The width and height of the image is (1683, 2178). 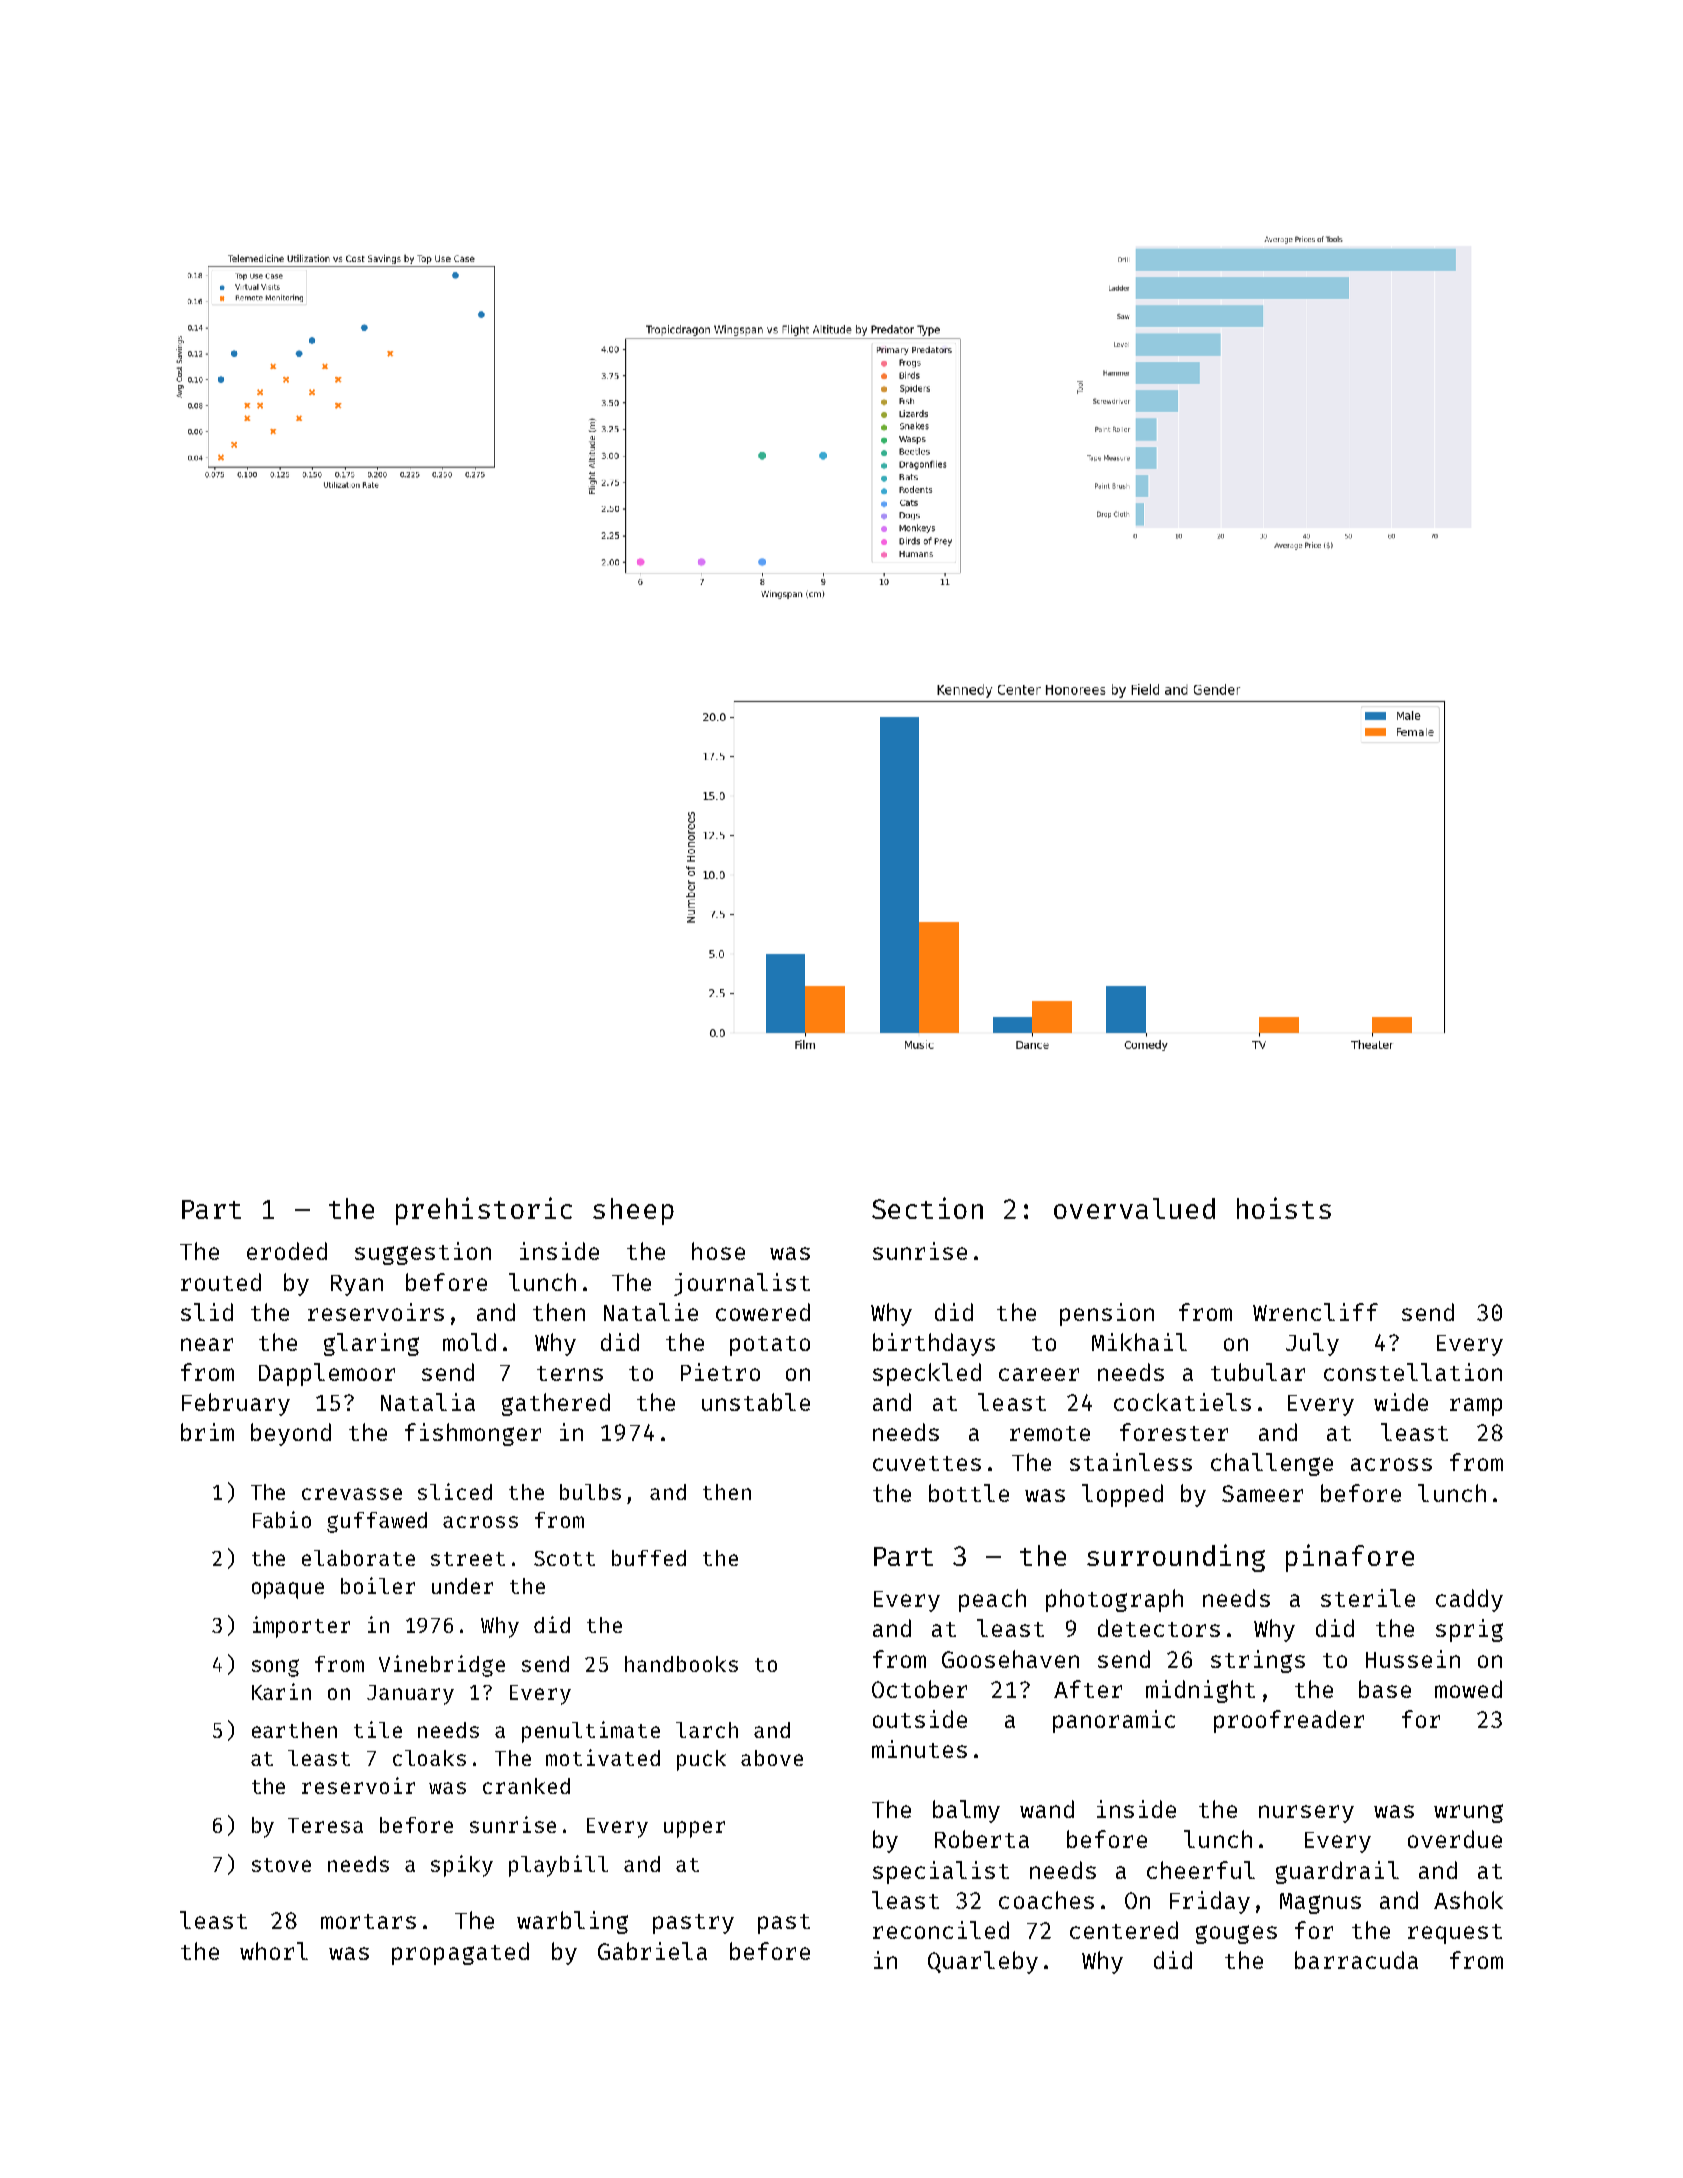 What do you see at coordinates (694, 1829) in the image?
I see `upper` at bounding box center [694, 1829].
